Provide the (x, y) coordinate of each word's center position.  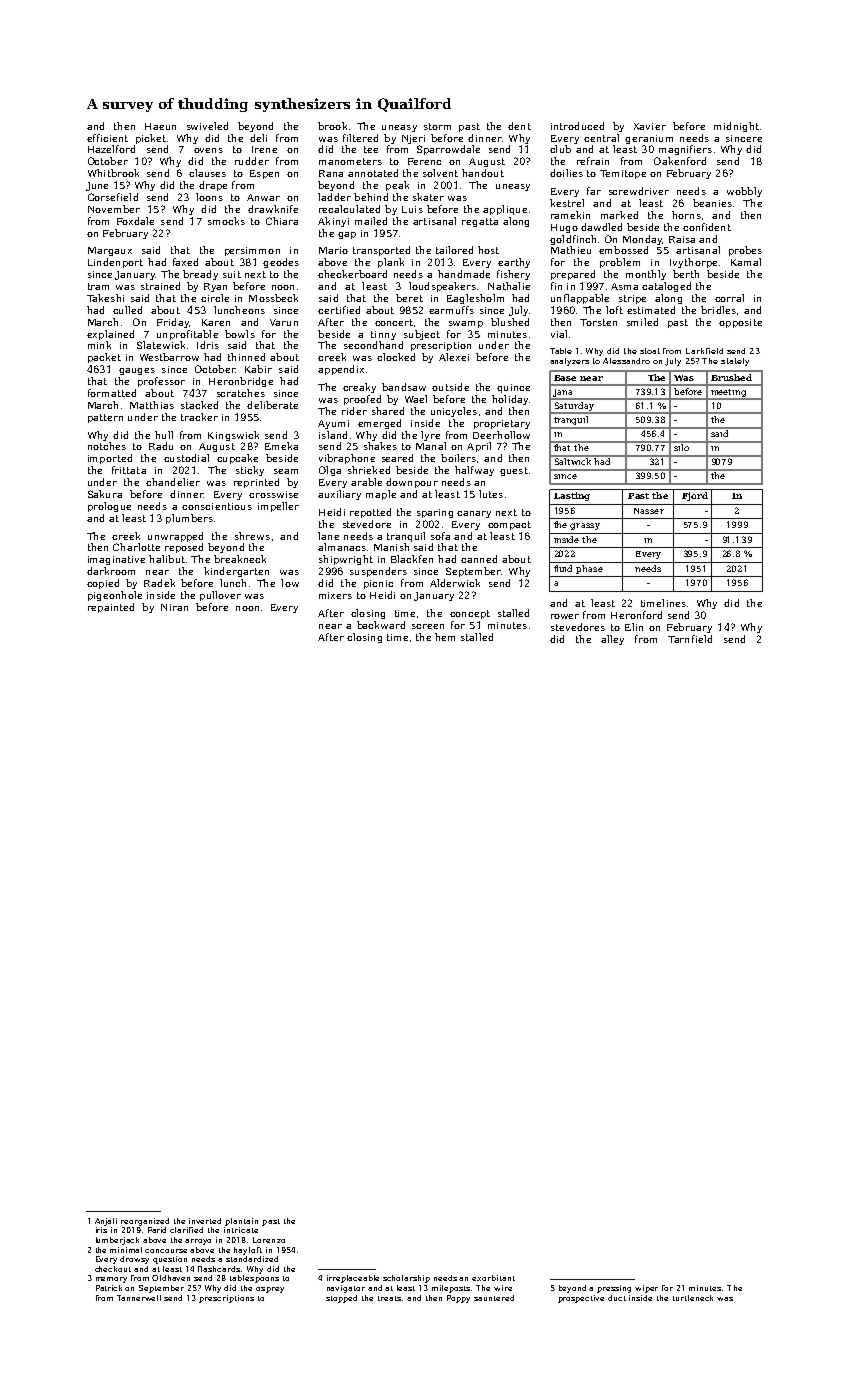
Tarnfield (690, 639)
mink (99, 345)
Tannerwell (139, 1298)
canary (474, 514)
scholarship (406, 1279)
